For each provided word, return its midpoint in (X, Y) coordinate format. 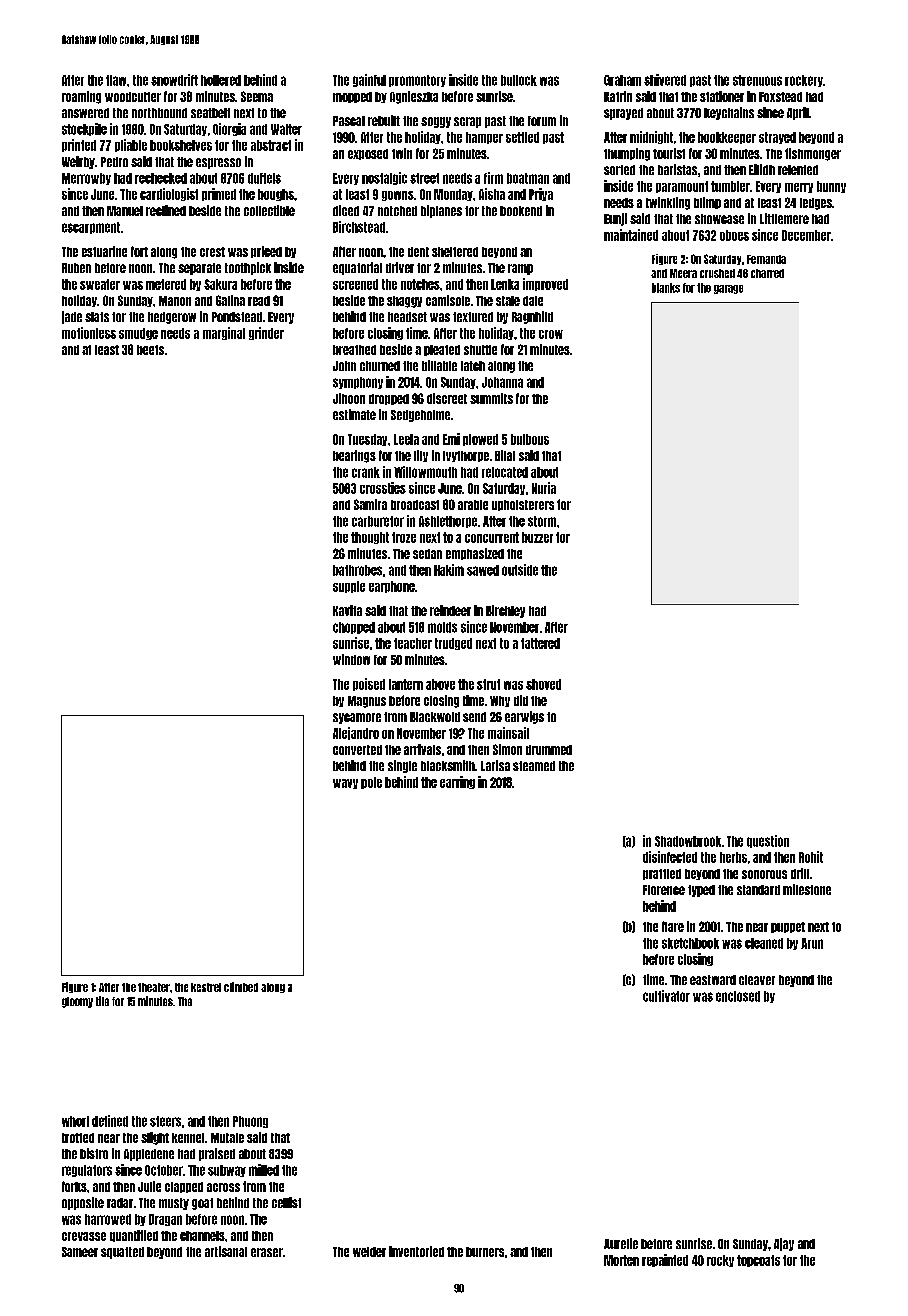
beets (150, 350)
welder (369, 1252)
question (768, 841)
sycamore (357, 718)
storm (542, 521)
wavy (345, 784)
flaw (116, 80)
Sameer (80, 1252)
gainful (369, 80)
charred (767, 273)
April (798, 113)
